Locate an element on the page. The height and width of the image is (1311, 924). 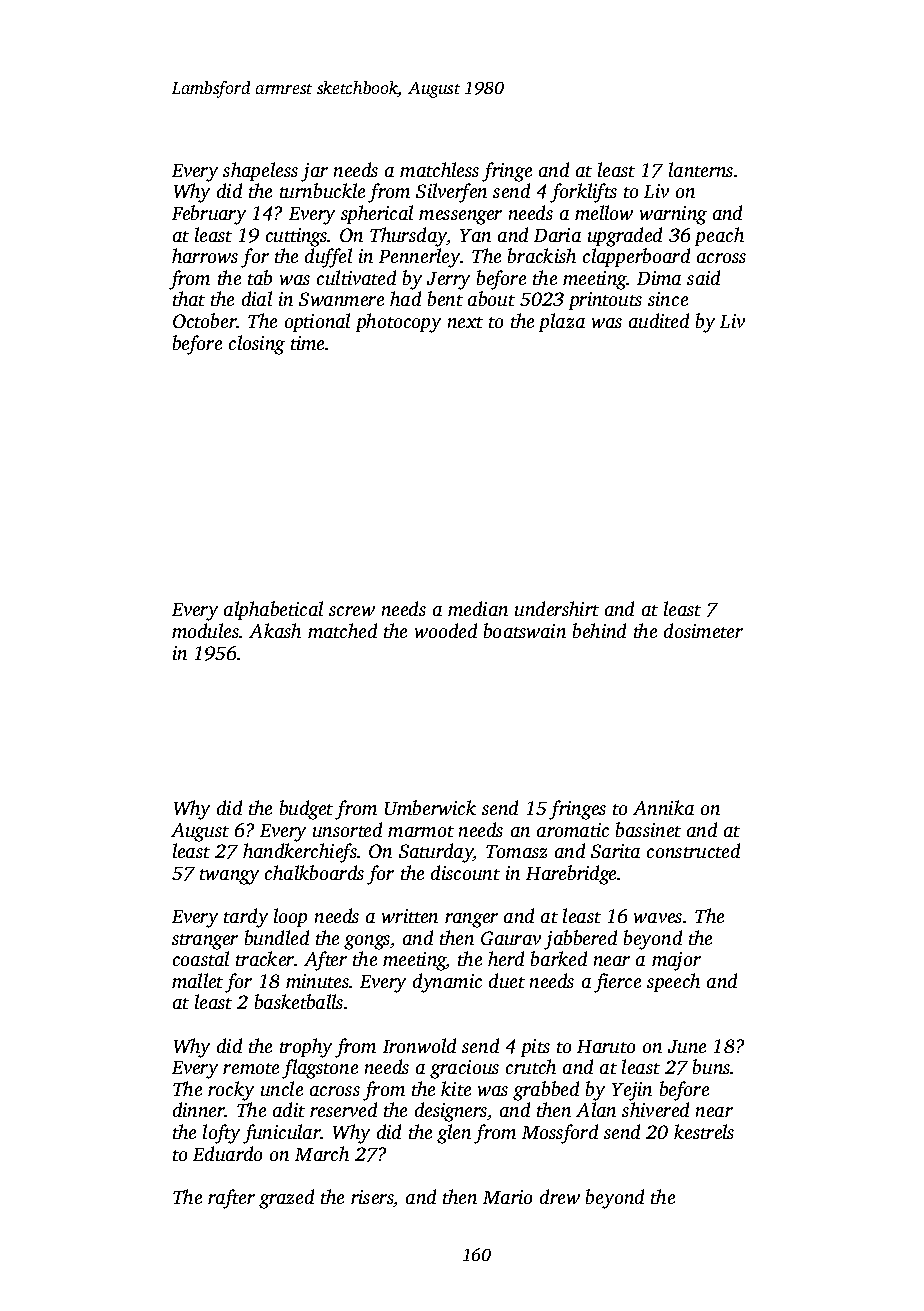
mallet is located at coordinates (197, 980).
